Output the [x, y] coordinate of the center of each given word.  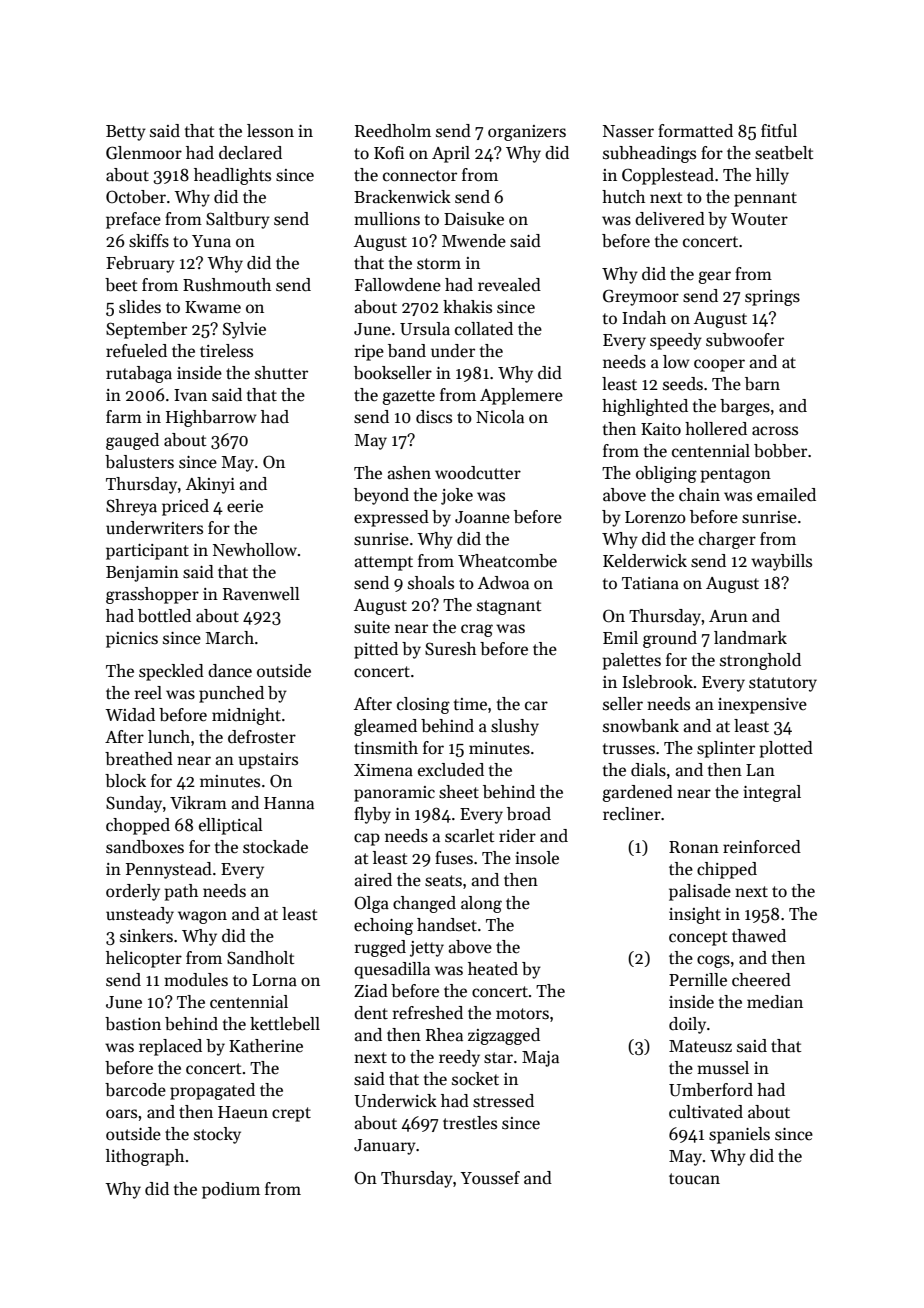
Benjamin [142, 574]
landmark [750, 638]
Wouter [759, 219]
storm [439, 264]
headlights [232, 176]
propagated [212, 1091]
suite [372, 627]
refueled [136, 351]
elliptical [231, 826]
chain [699, 495]
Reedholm [393, 131]
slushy [515, 727]
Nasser [628, 131]
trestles [470, 1123]
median [775, 1002]
